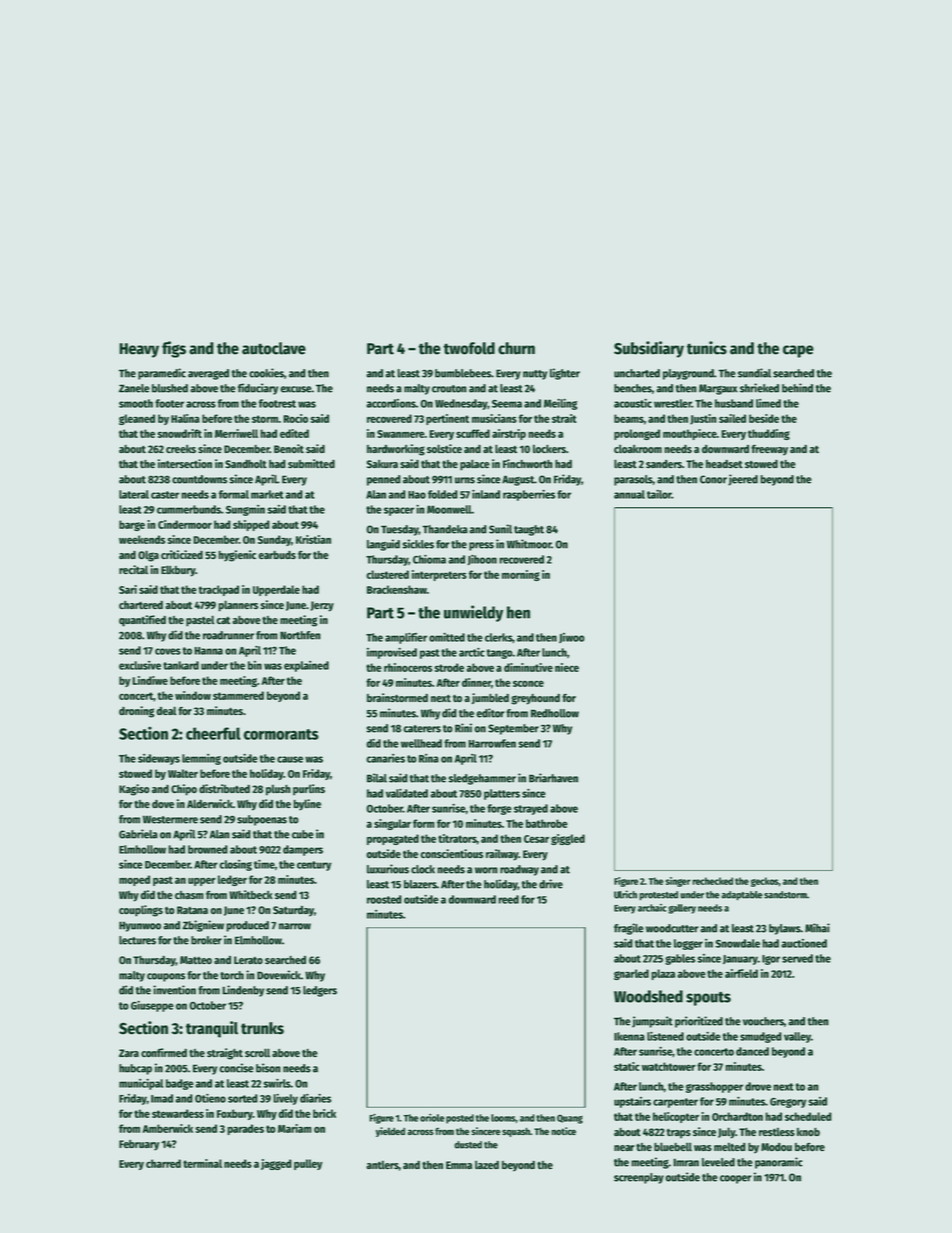  What do you see at coordinates (765, 882) in the page?
I see `geckos` at bounding box center [765, 882].
